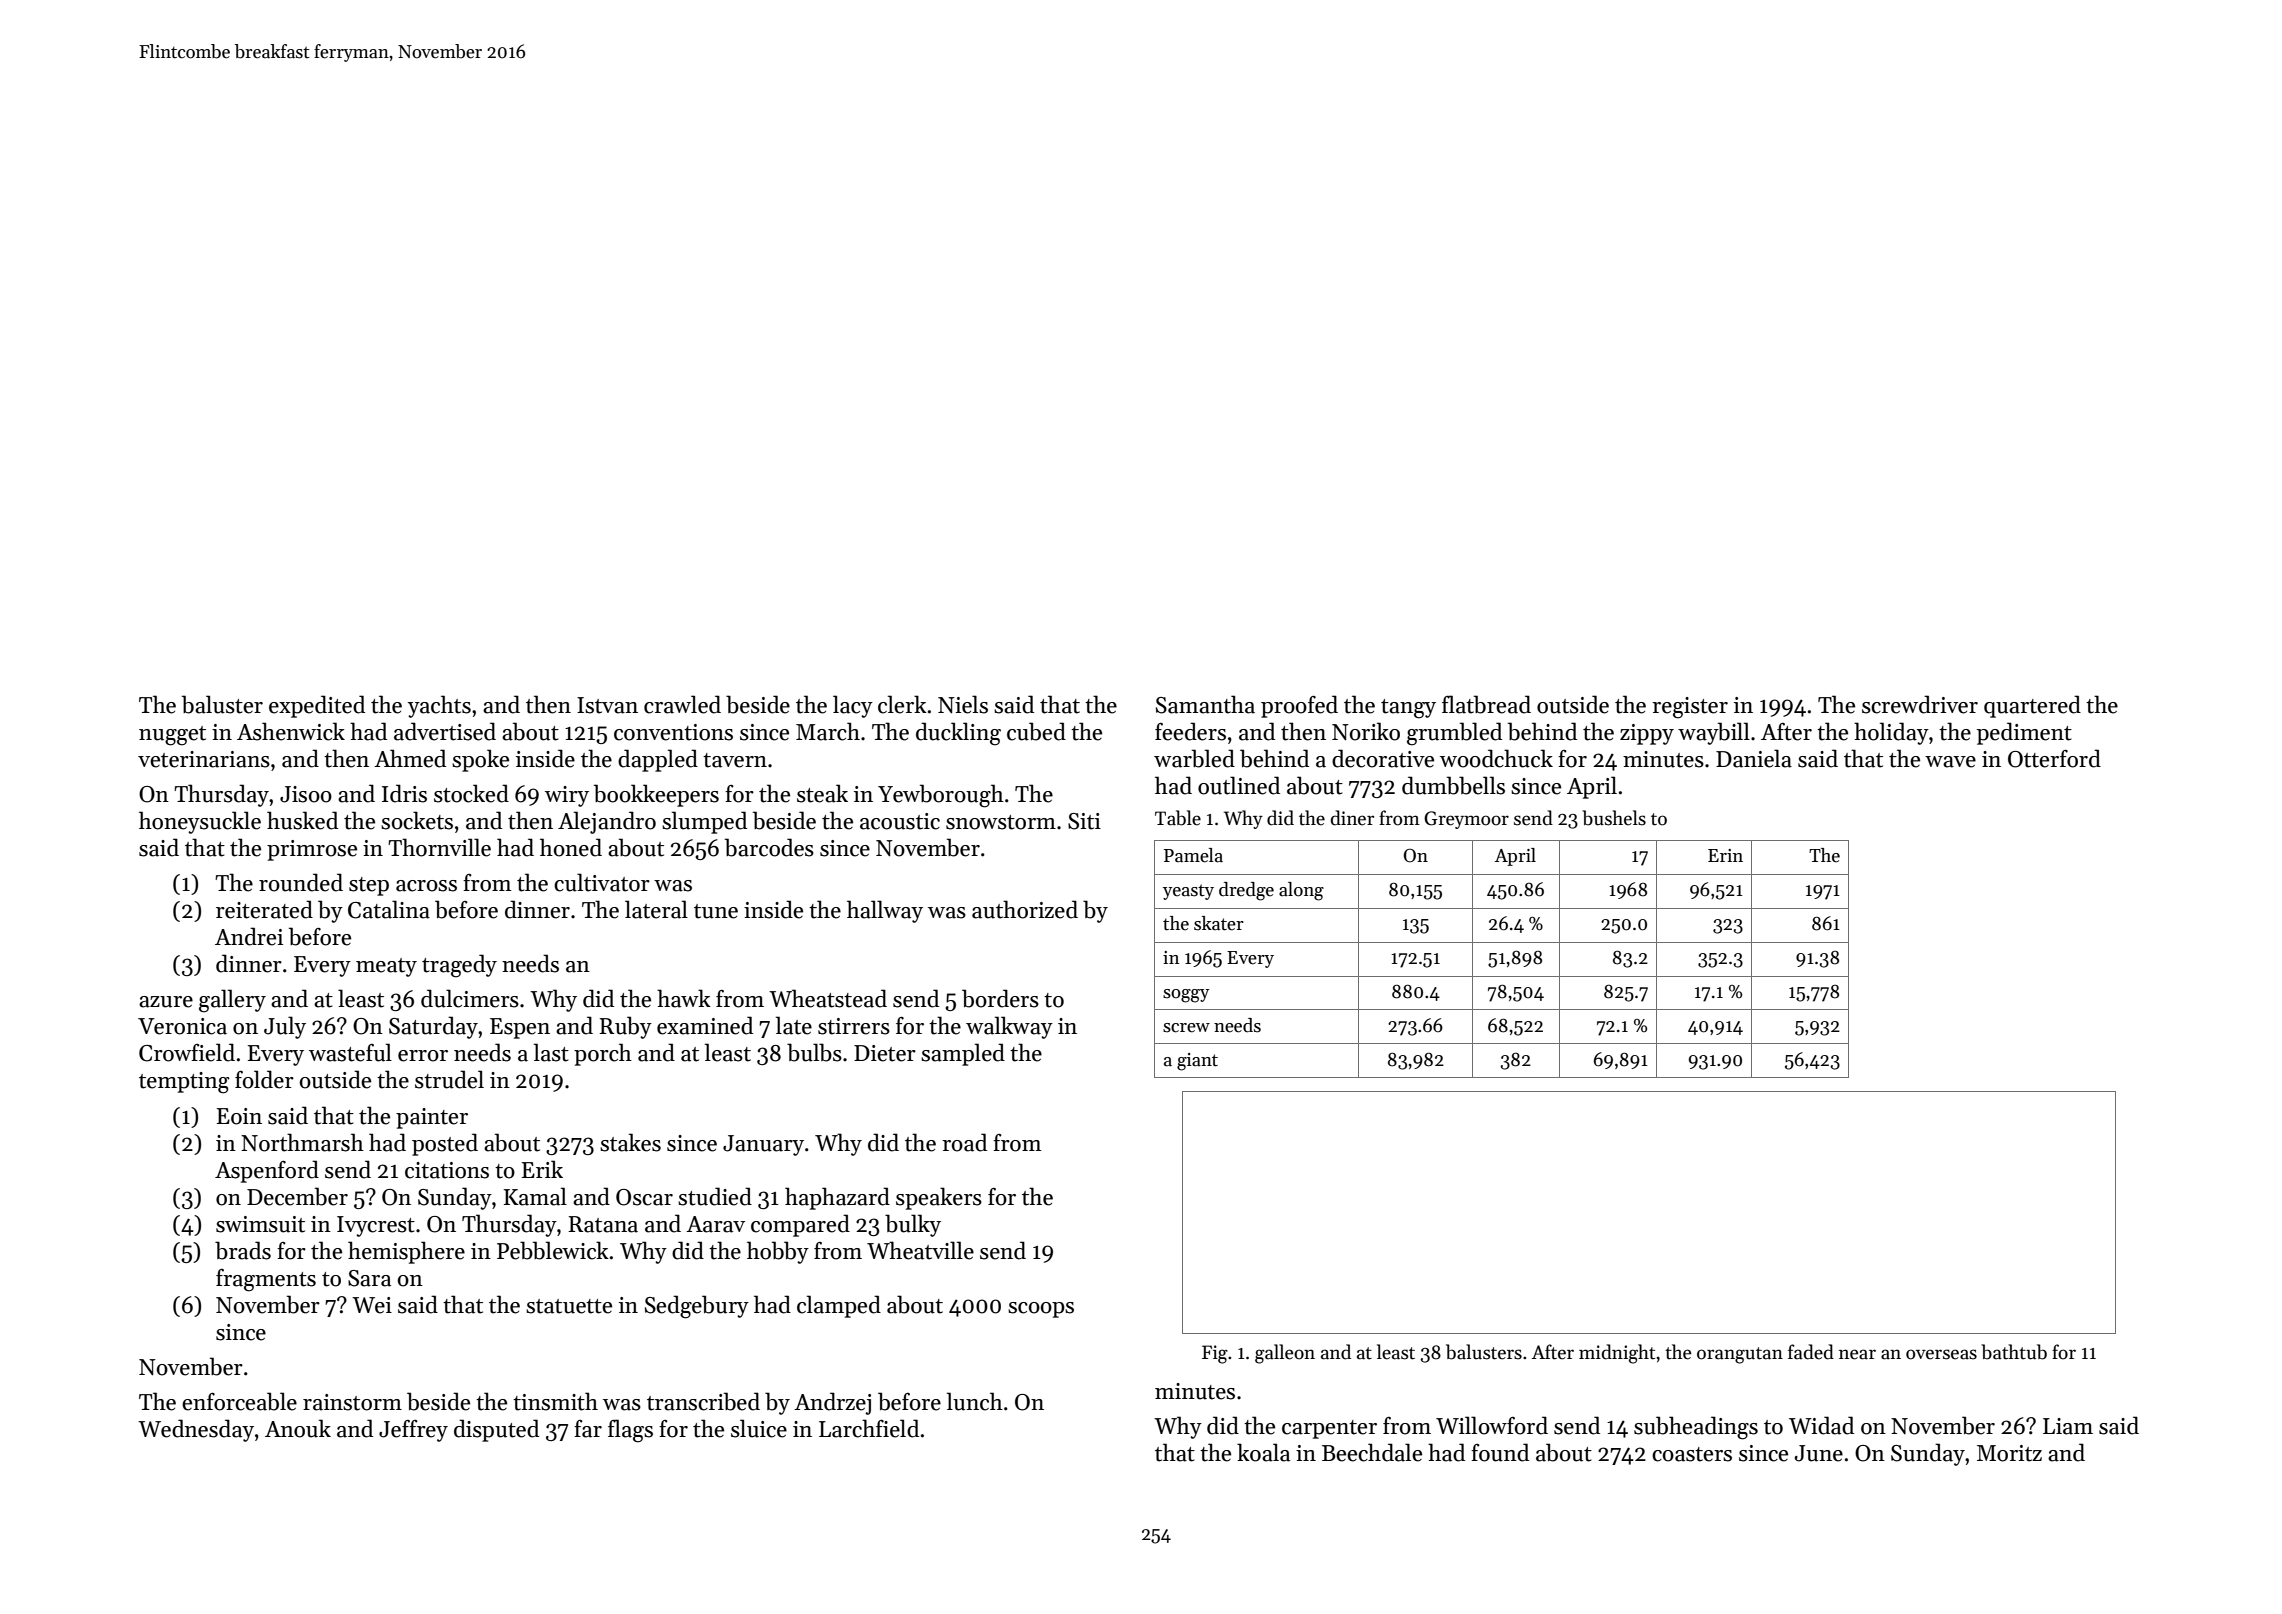 The image size is (2282, 1614). What do you see at coordinates (1197, 1062) in the page?
I see `giant` at bounding box center [1197, 1062].
